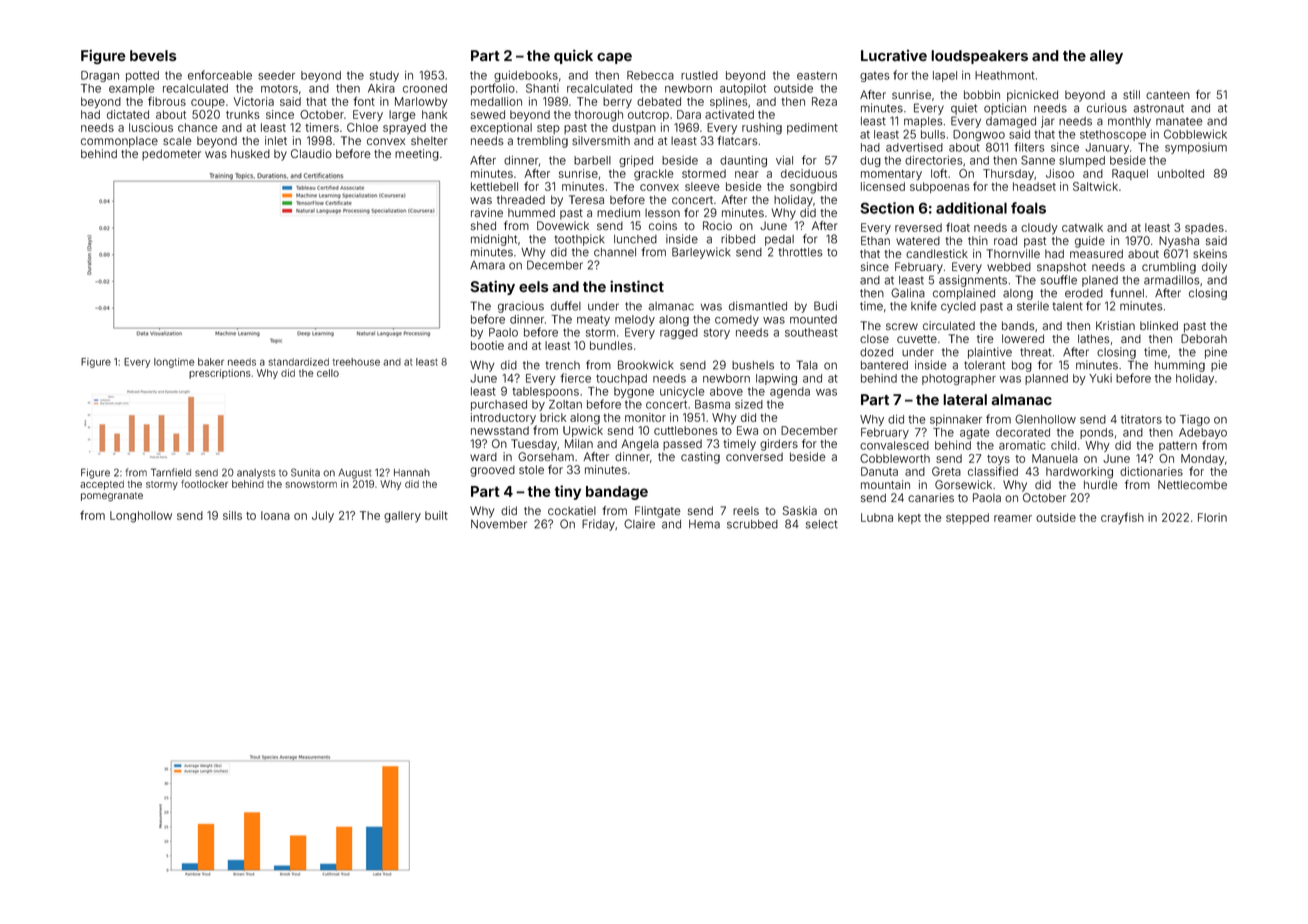 This screenshot has width=1308, height=924. Describe the element at coordinates (204, 484) in the screenshot. I see `footlocker` at that location.
